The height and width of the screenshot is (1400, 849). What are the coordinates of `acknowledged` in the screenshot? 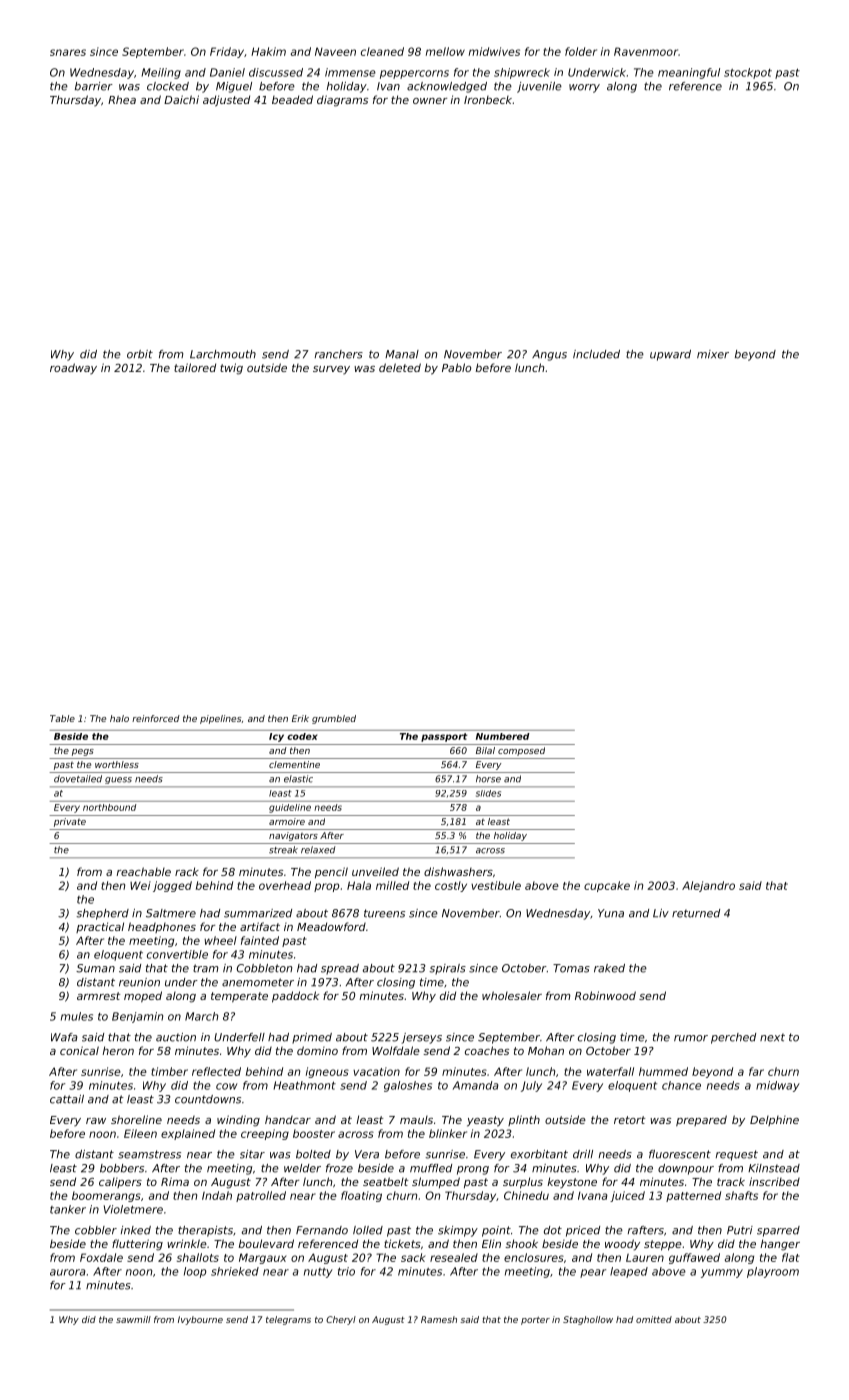 It's located at (447, 87).
